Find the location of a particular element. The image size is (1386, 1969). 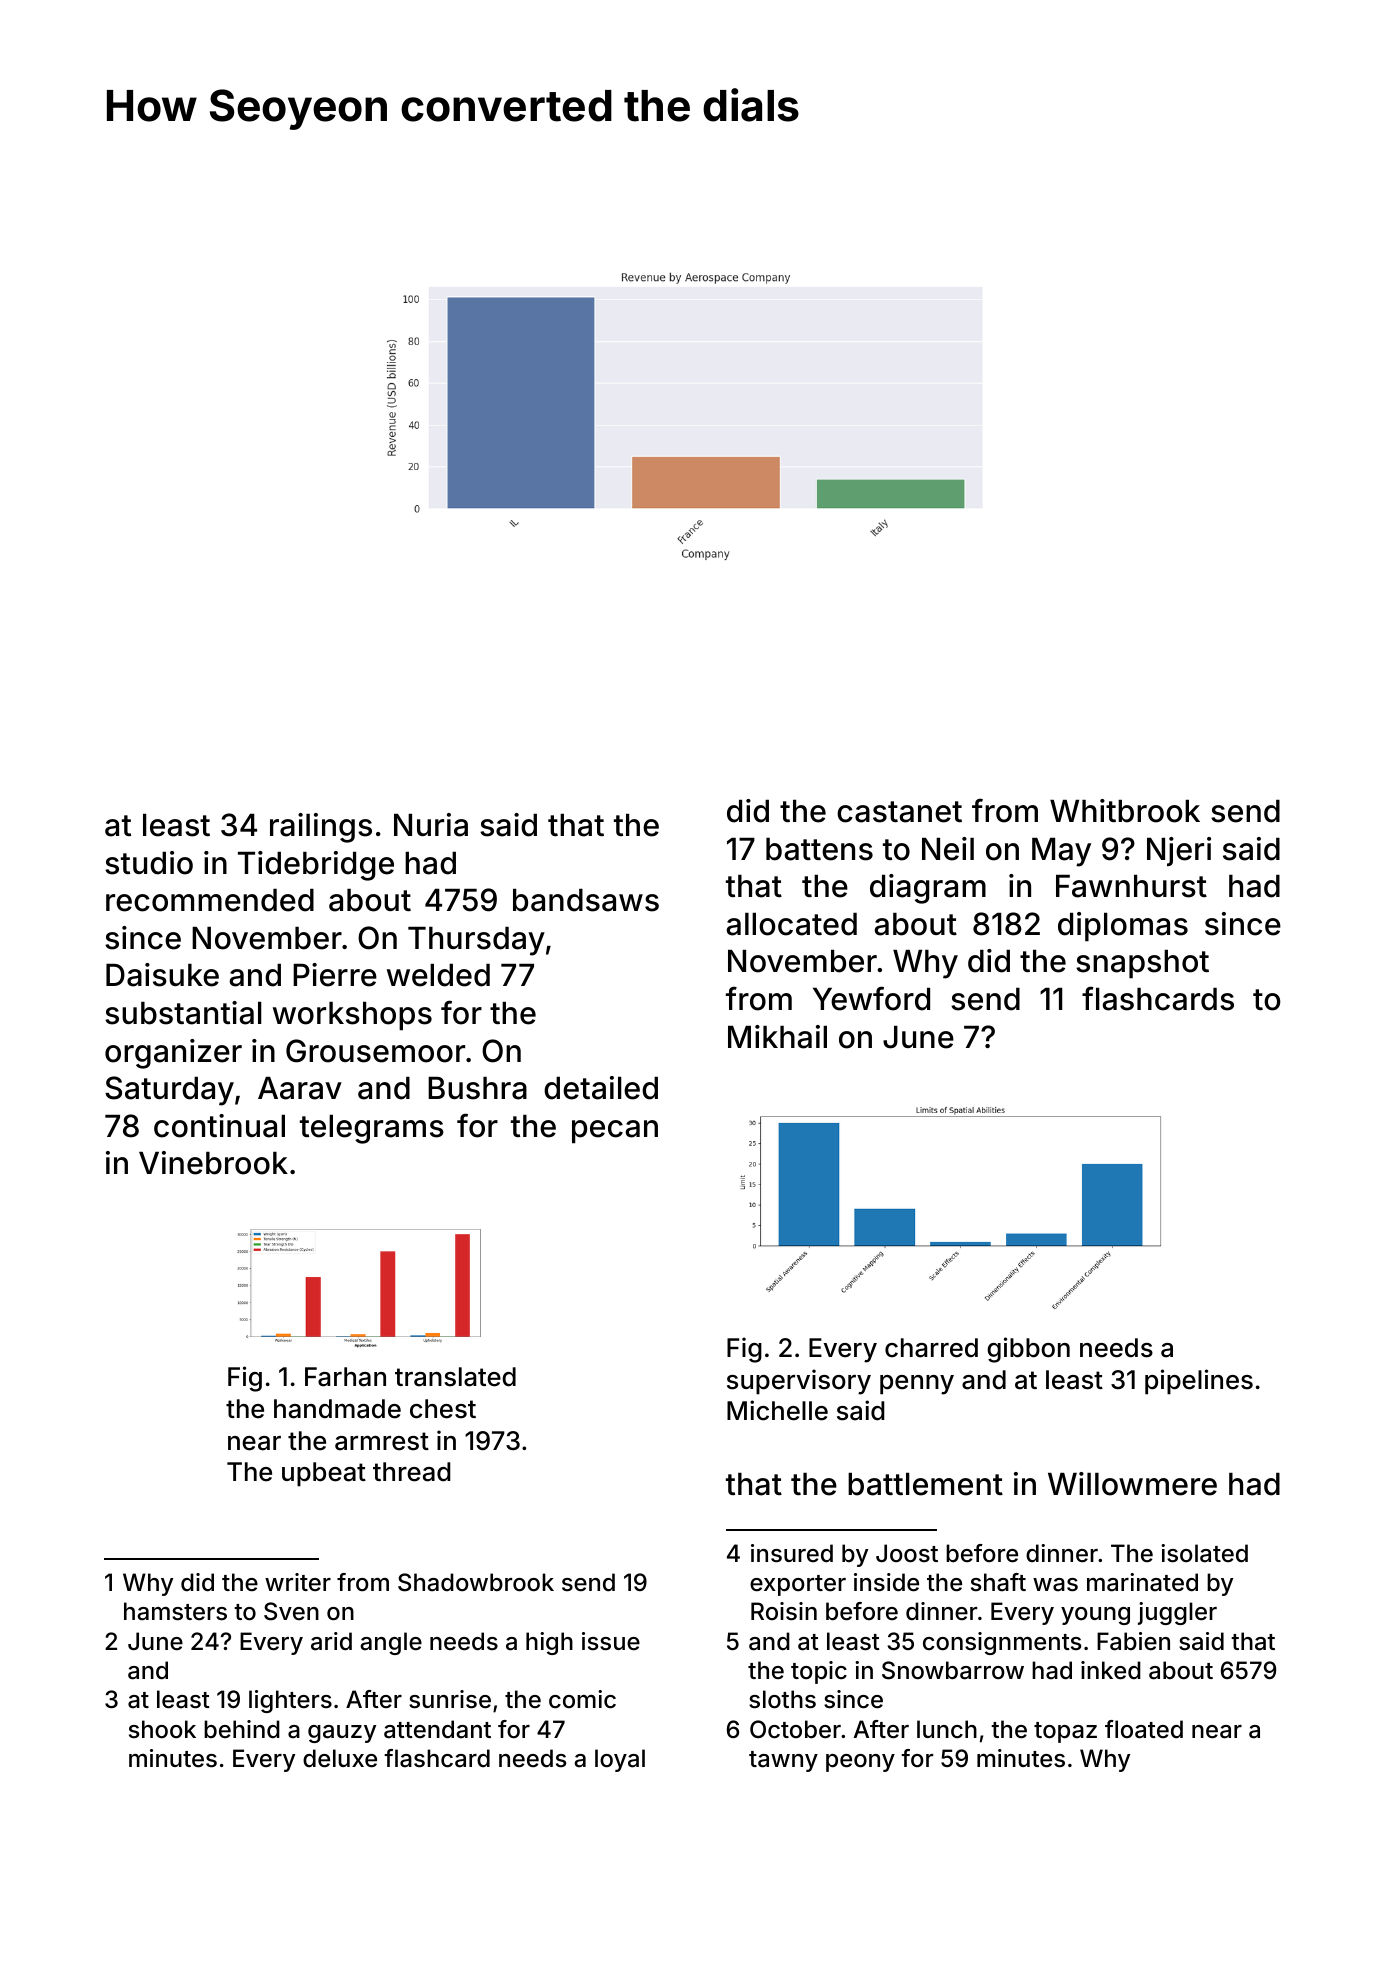

Whitbrook is located at coordinates (1125, 811).
